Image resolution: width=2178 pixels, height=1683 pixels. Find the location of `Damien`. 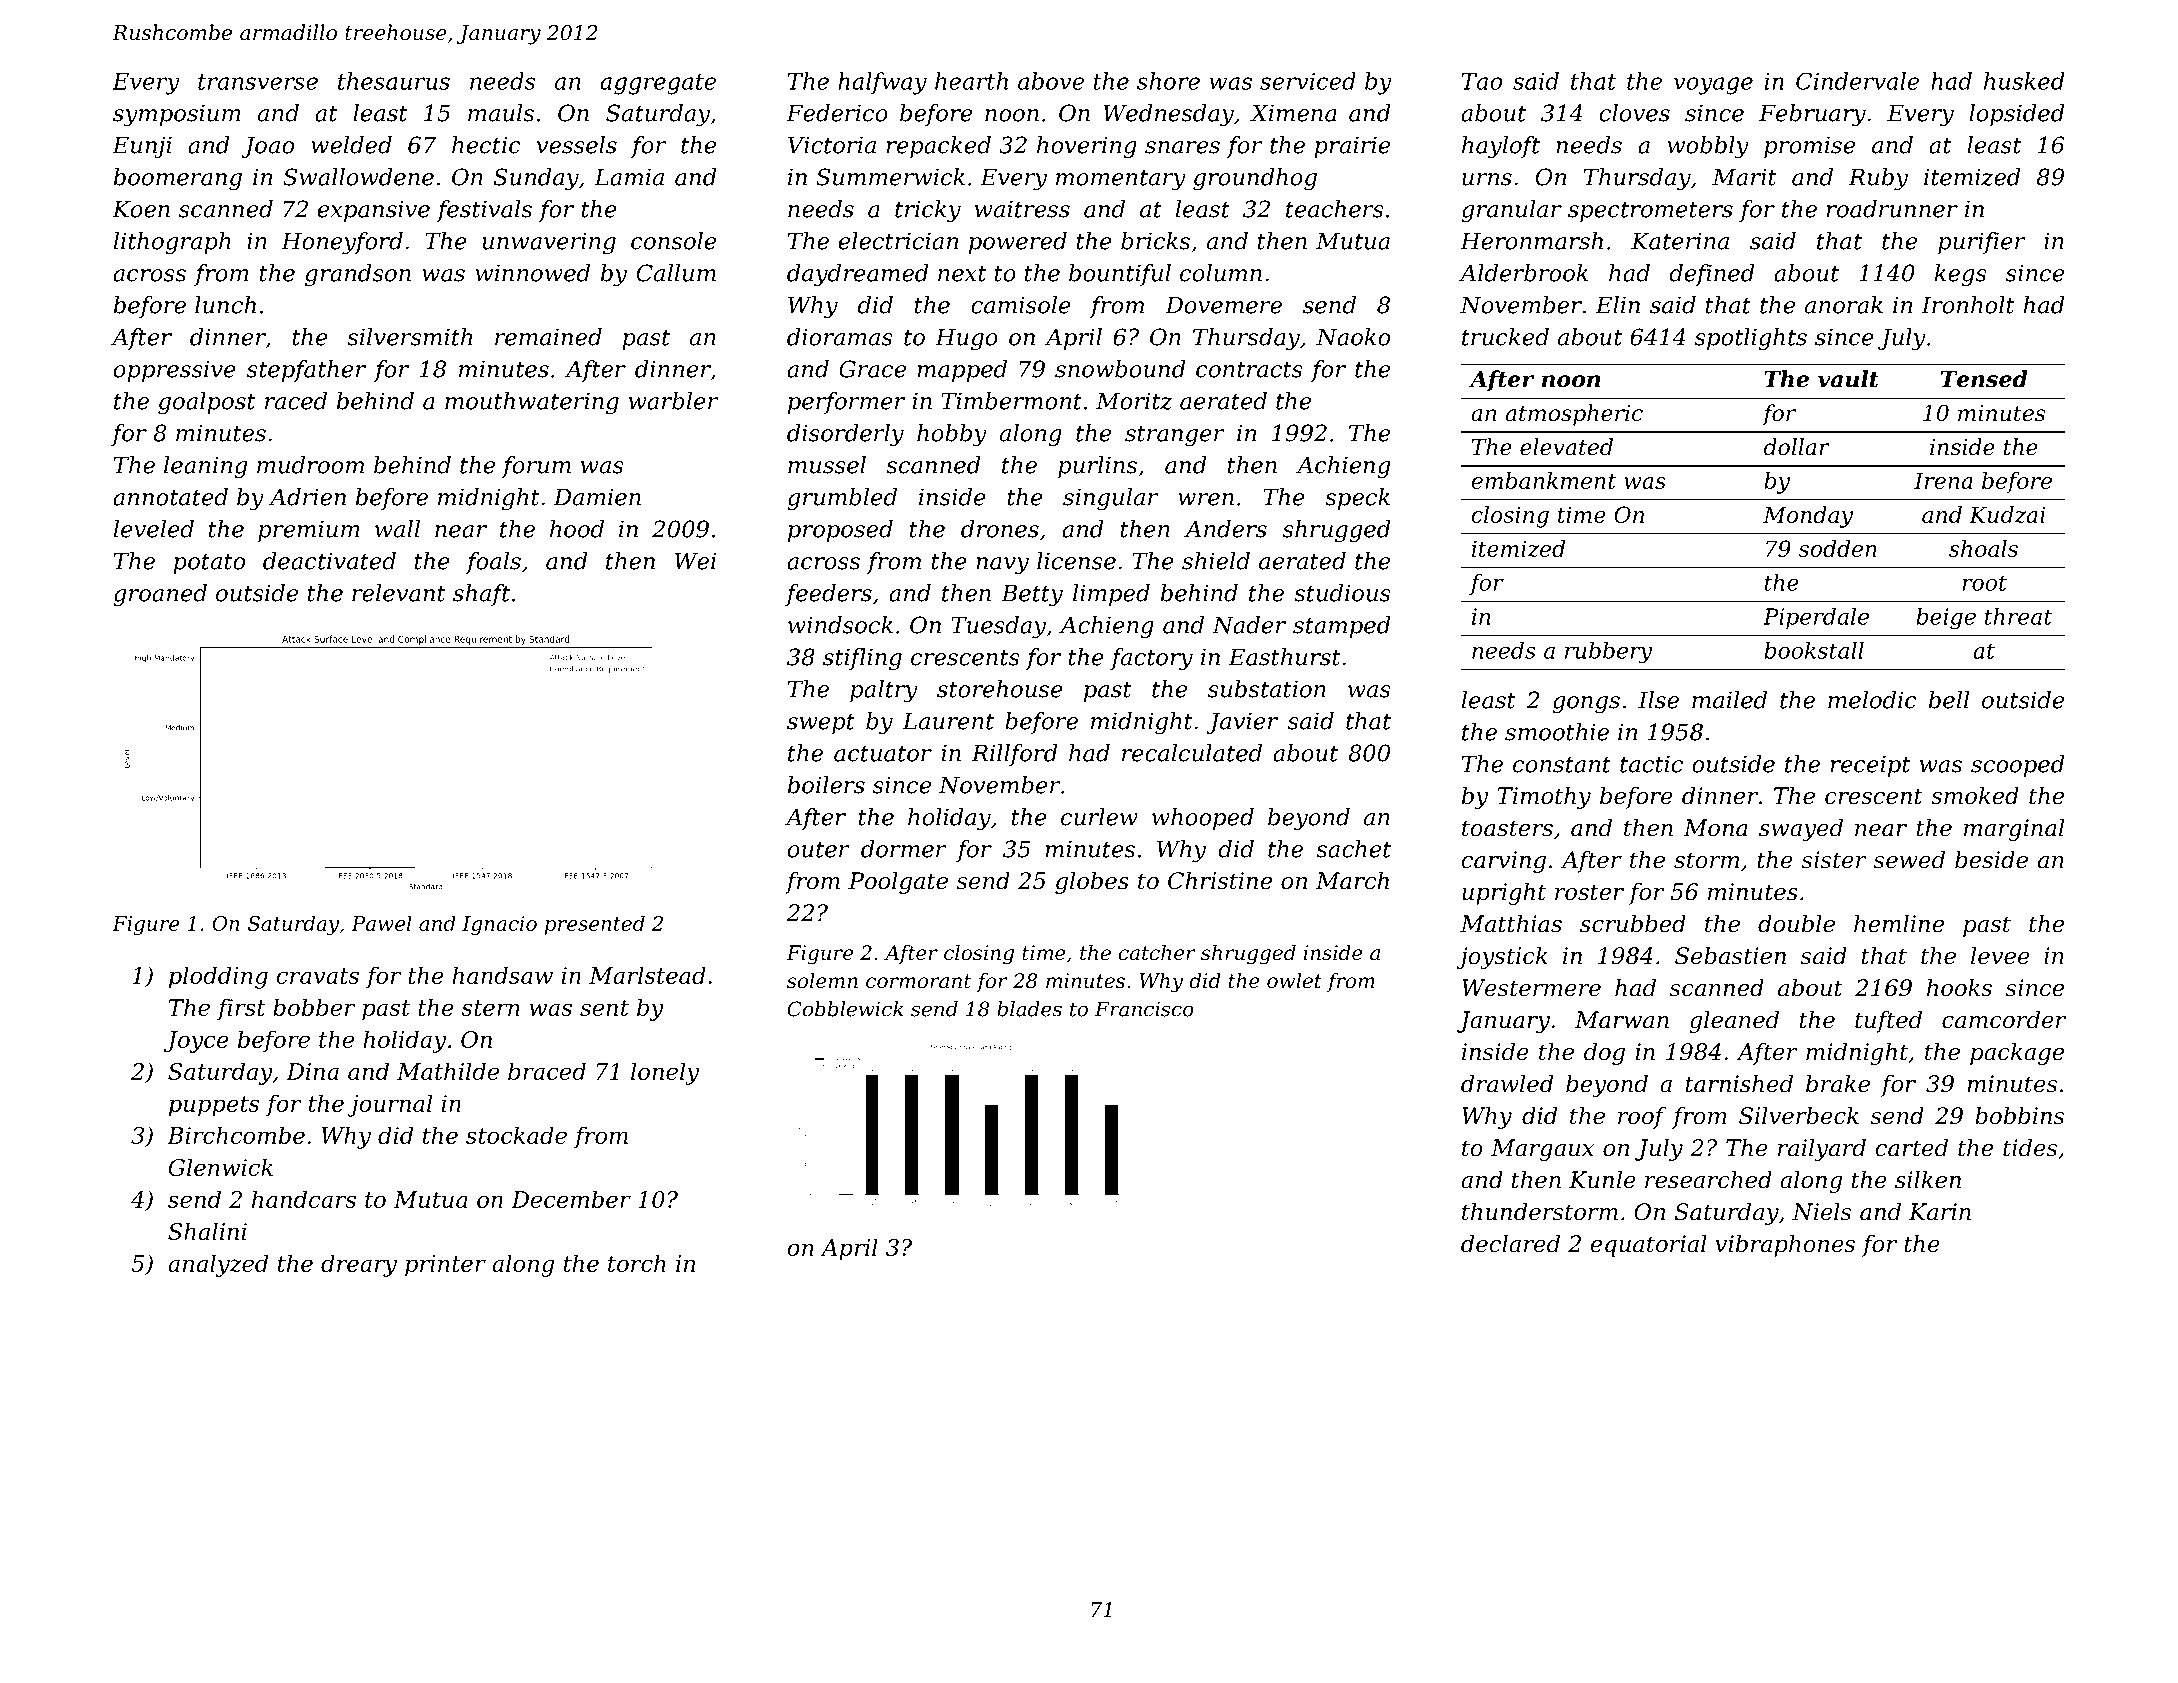

Damien is located at coordinates (597, 497).
